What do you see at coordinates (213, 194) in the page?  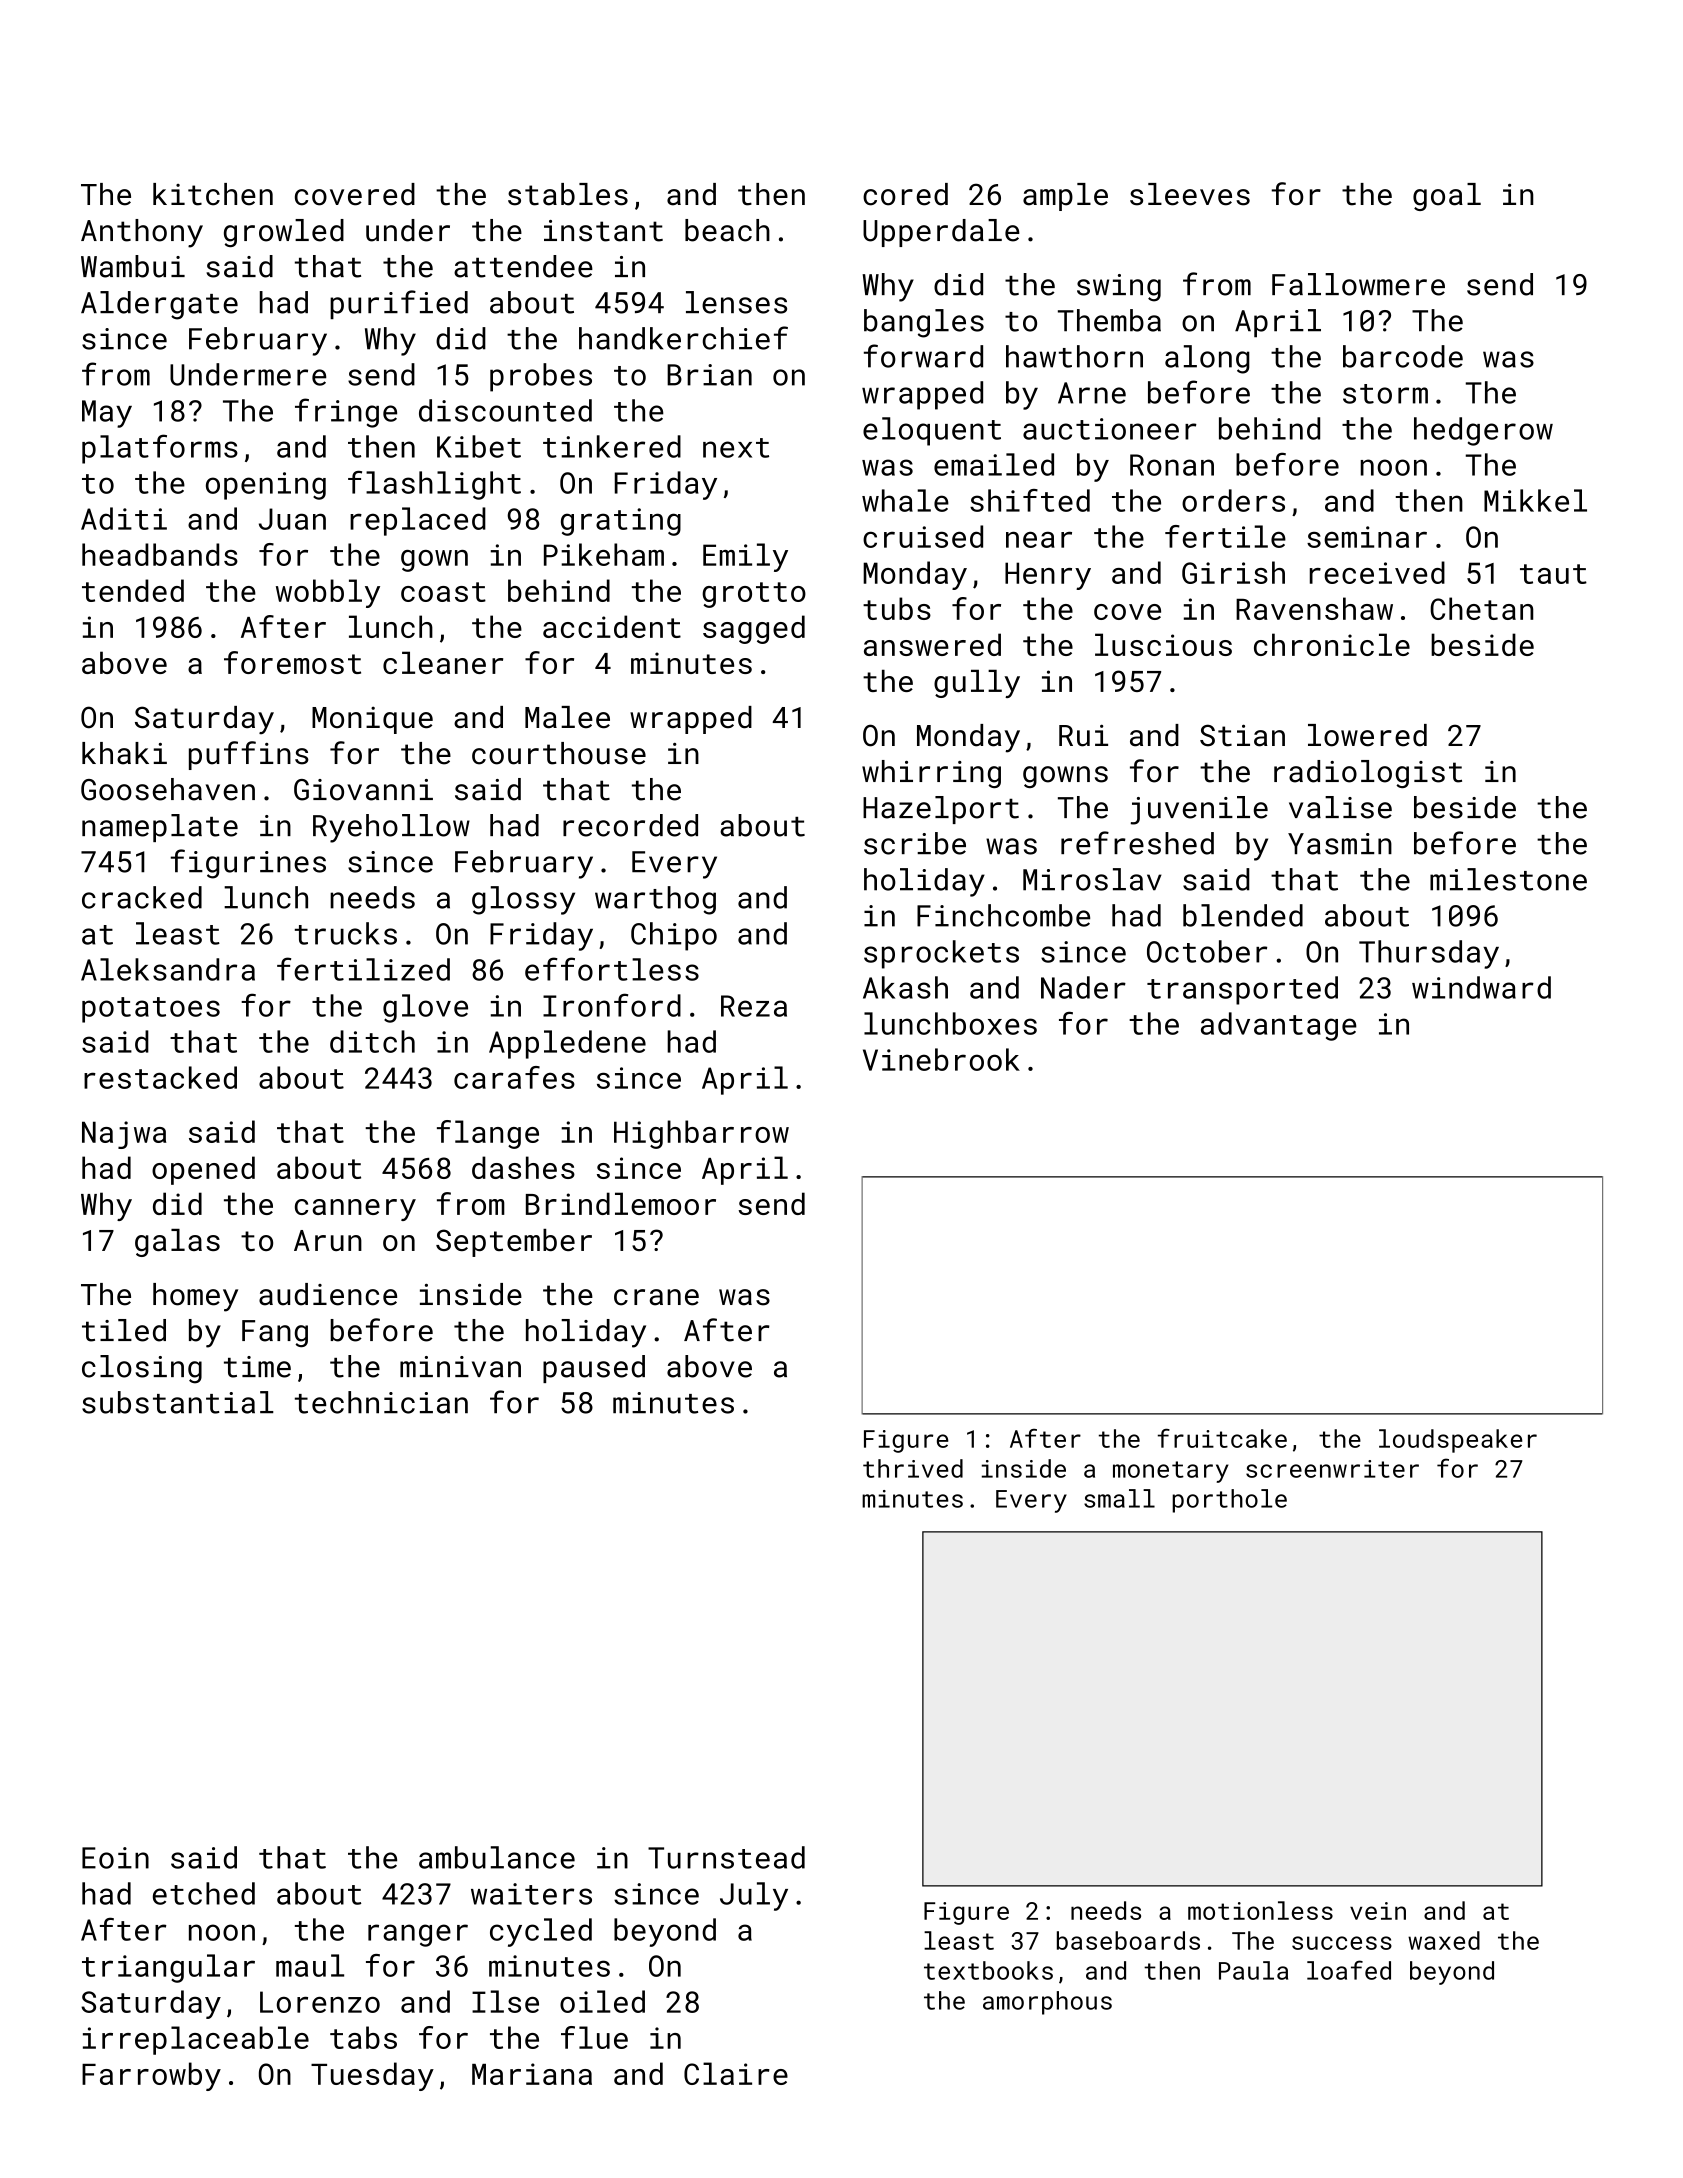 I see `kitchen` at bounding box center [213, 194].
